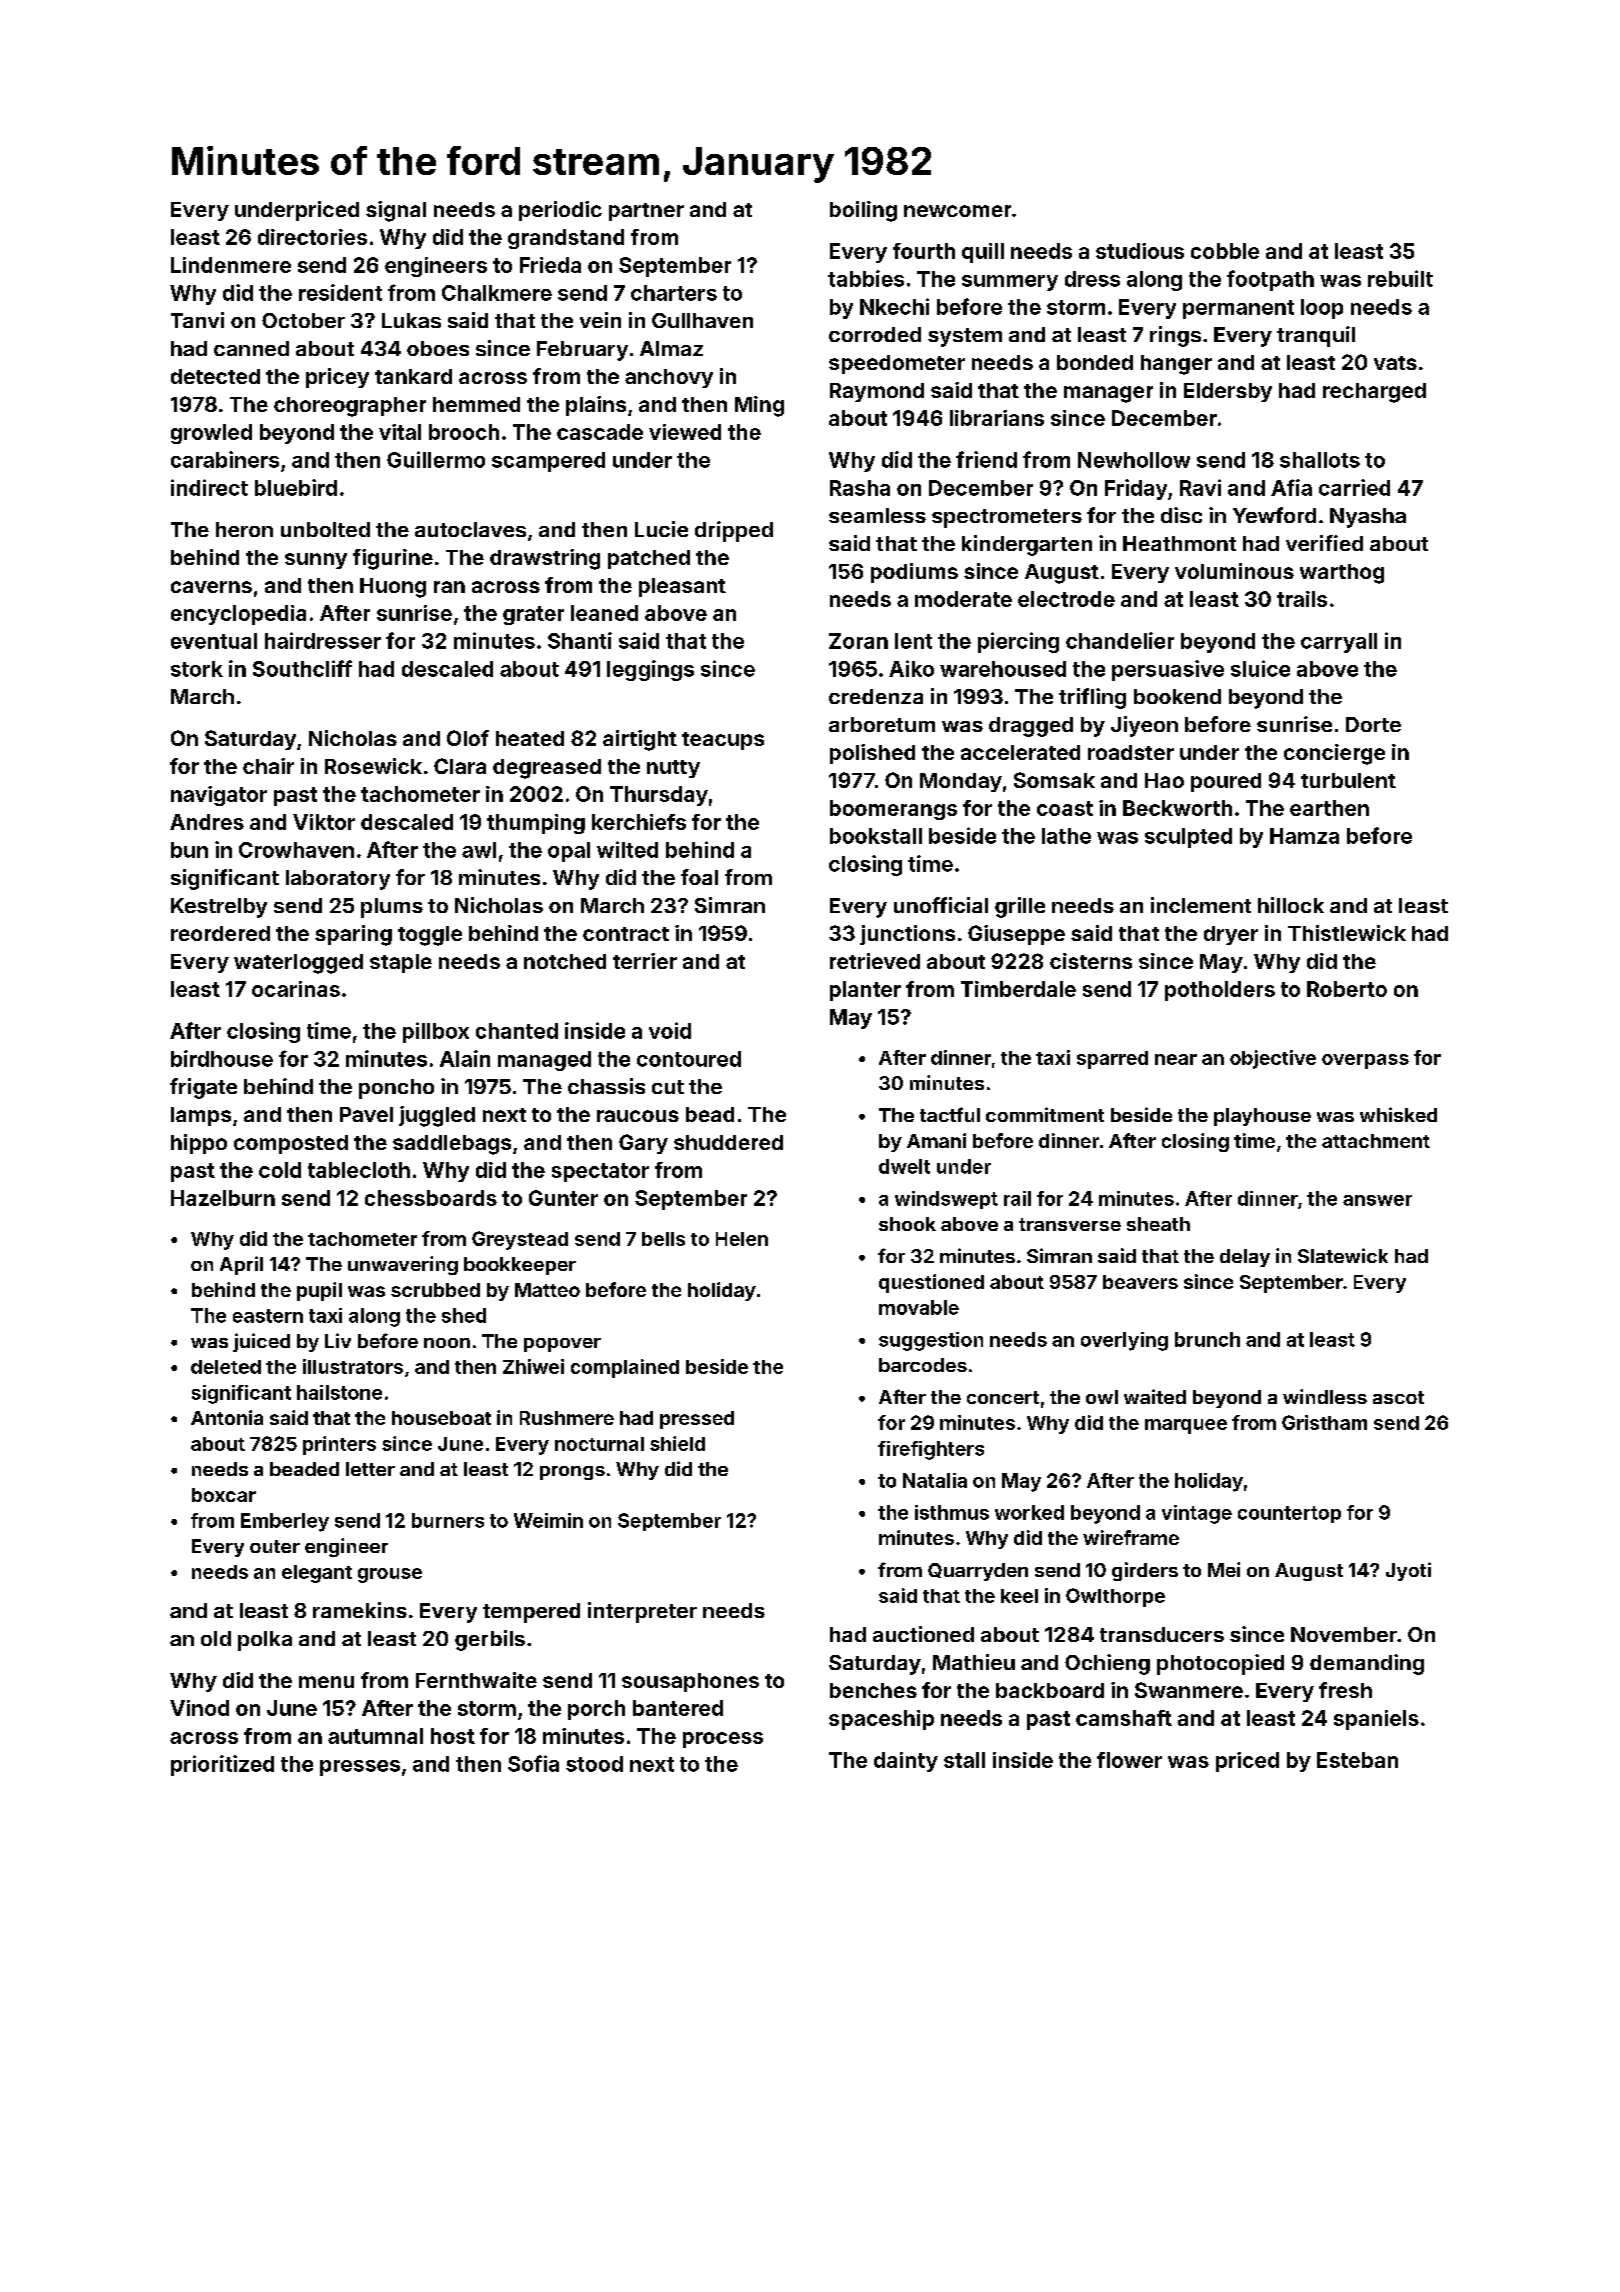 This page has height=2292, width=1620. I want to click on newcomer, so click(957, 211).
